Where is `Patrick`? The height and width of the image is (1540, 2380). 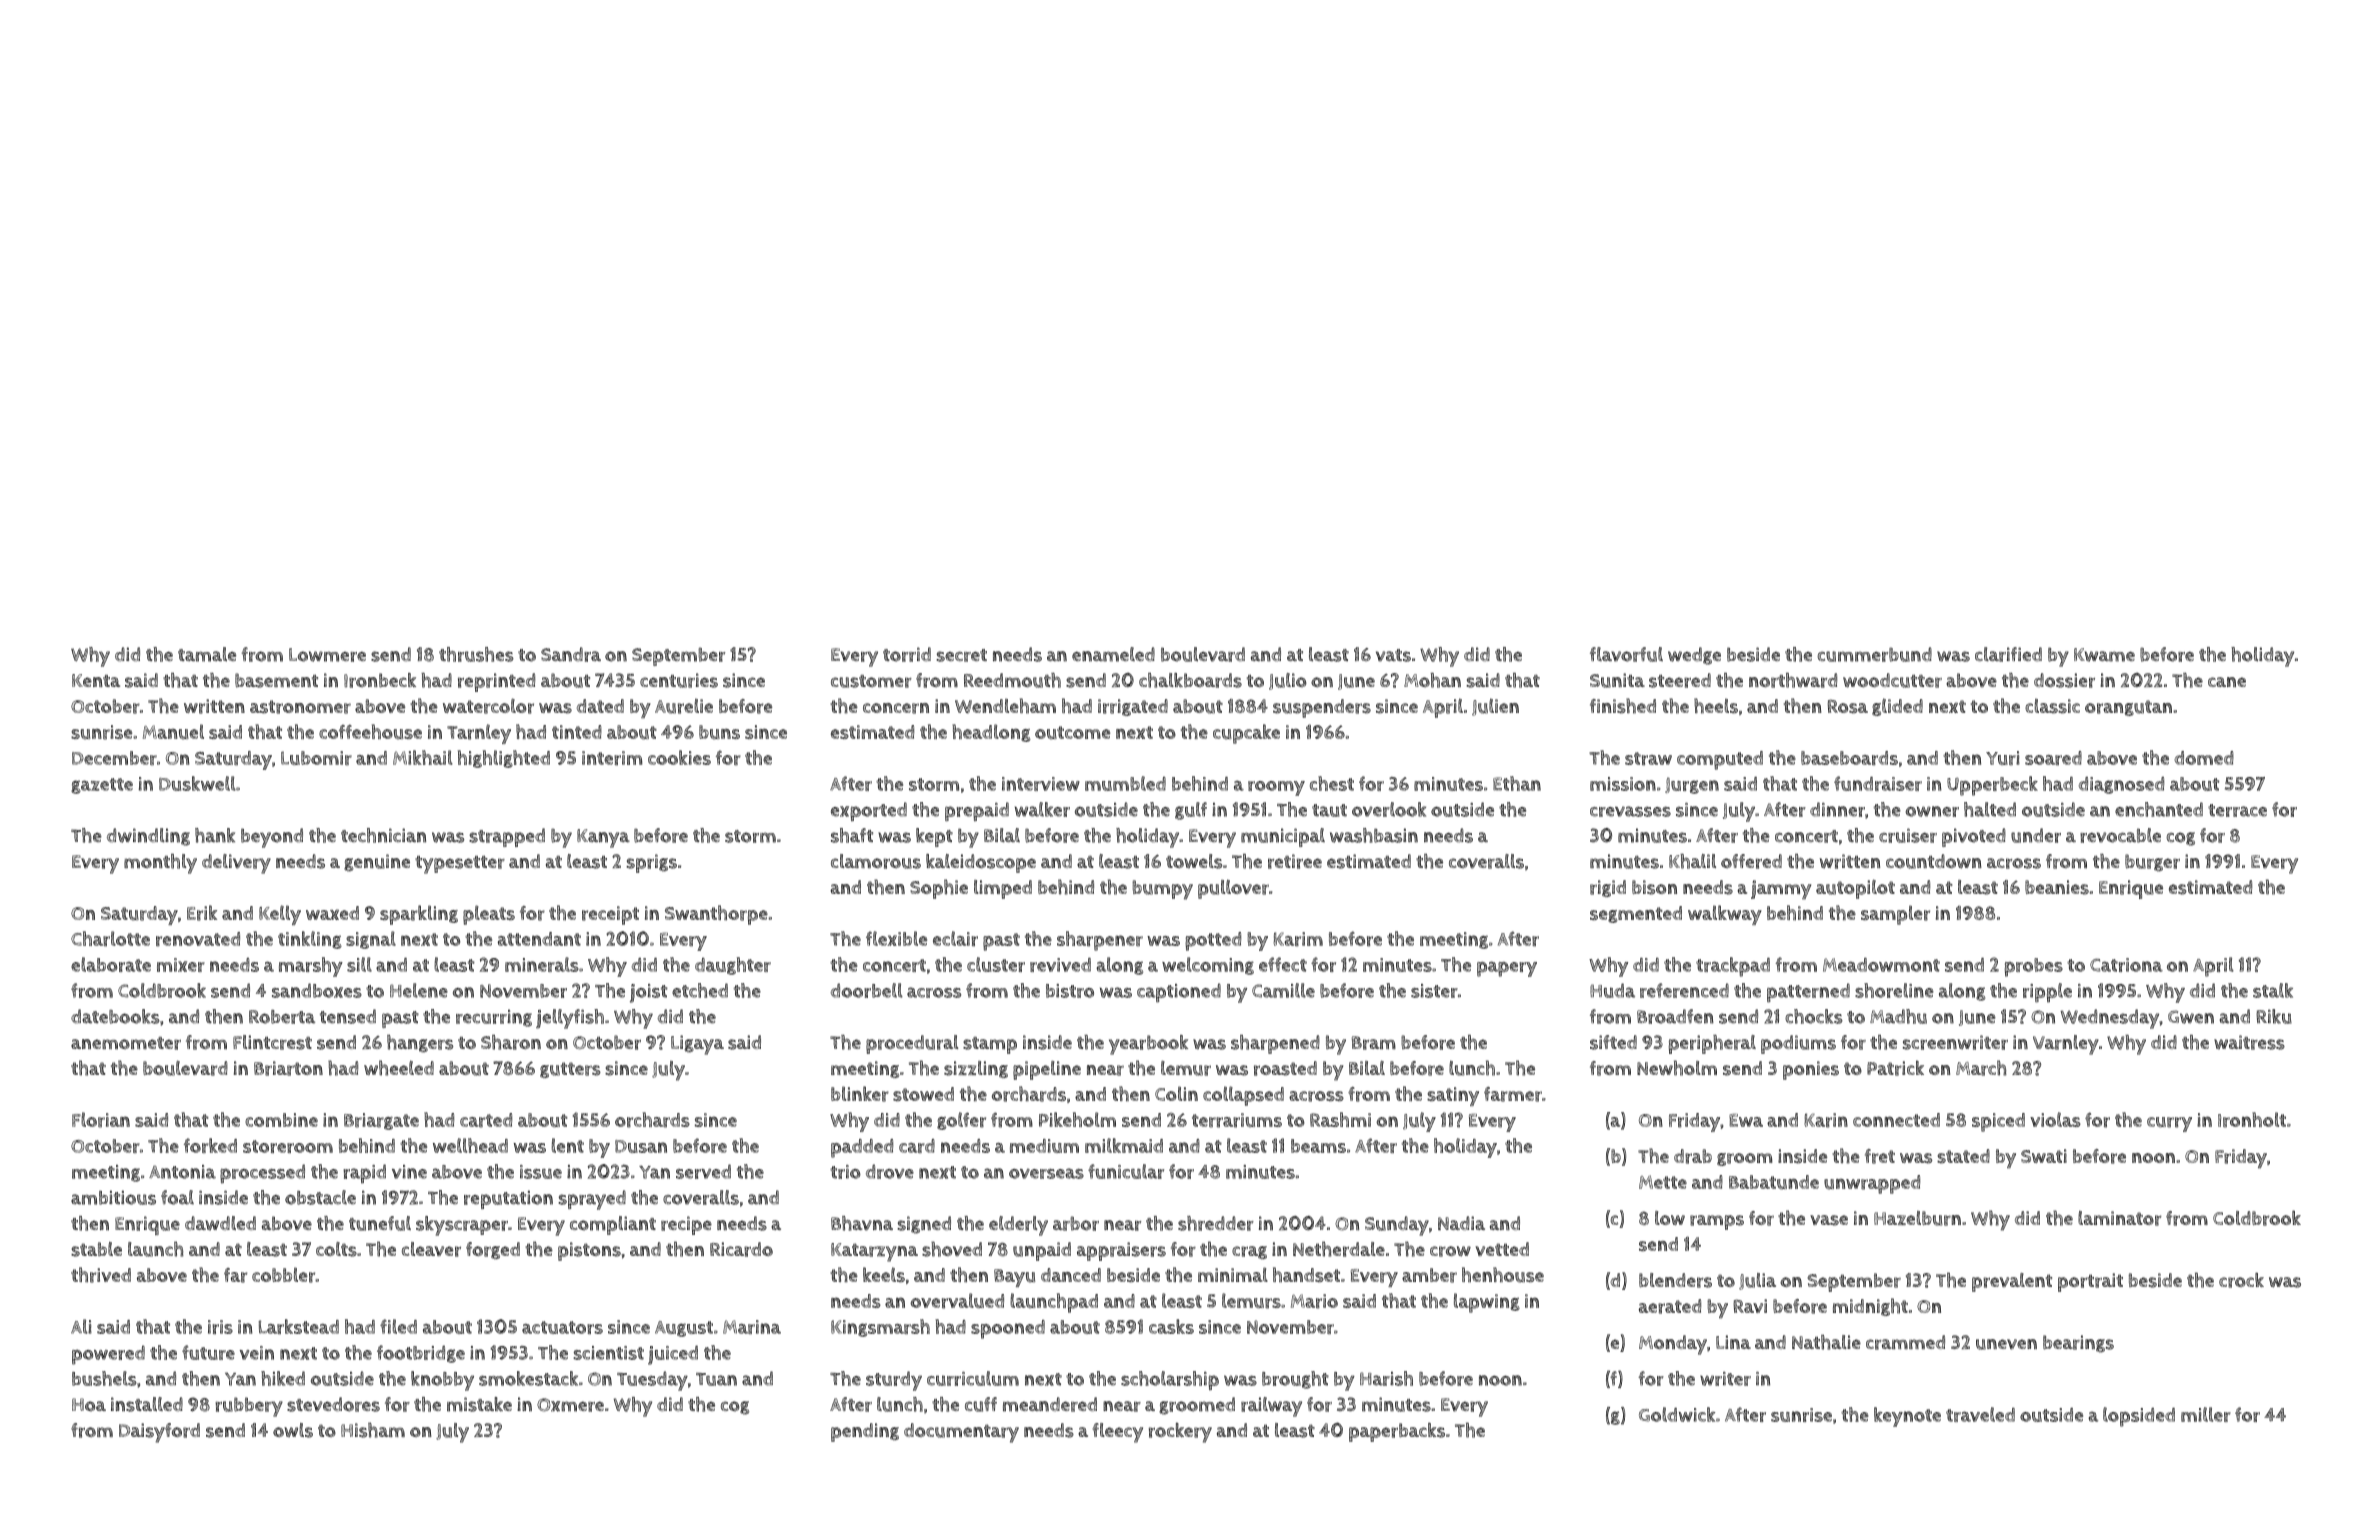 Patrick is located at coordinates (1895, 1068).
